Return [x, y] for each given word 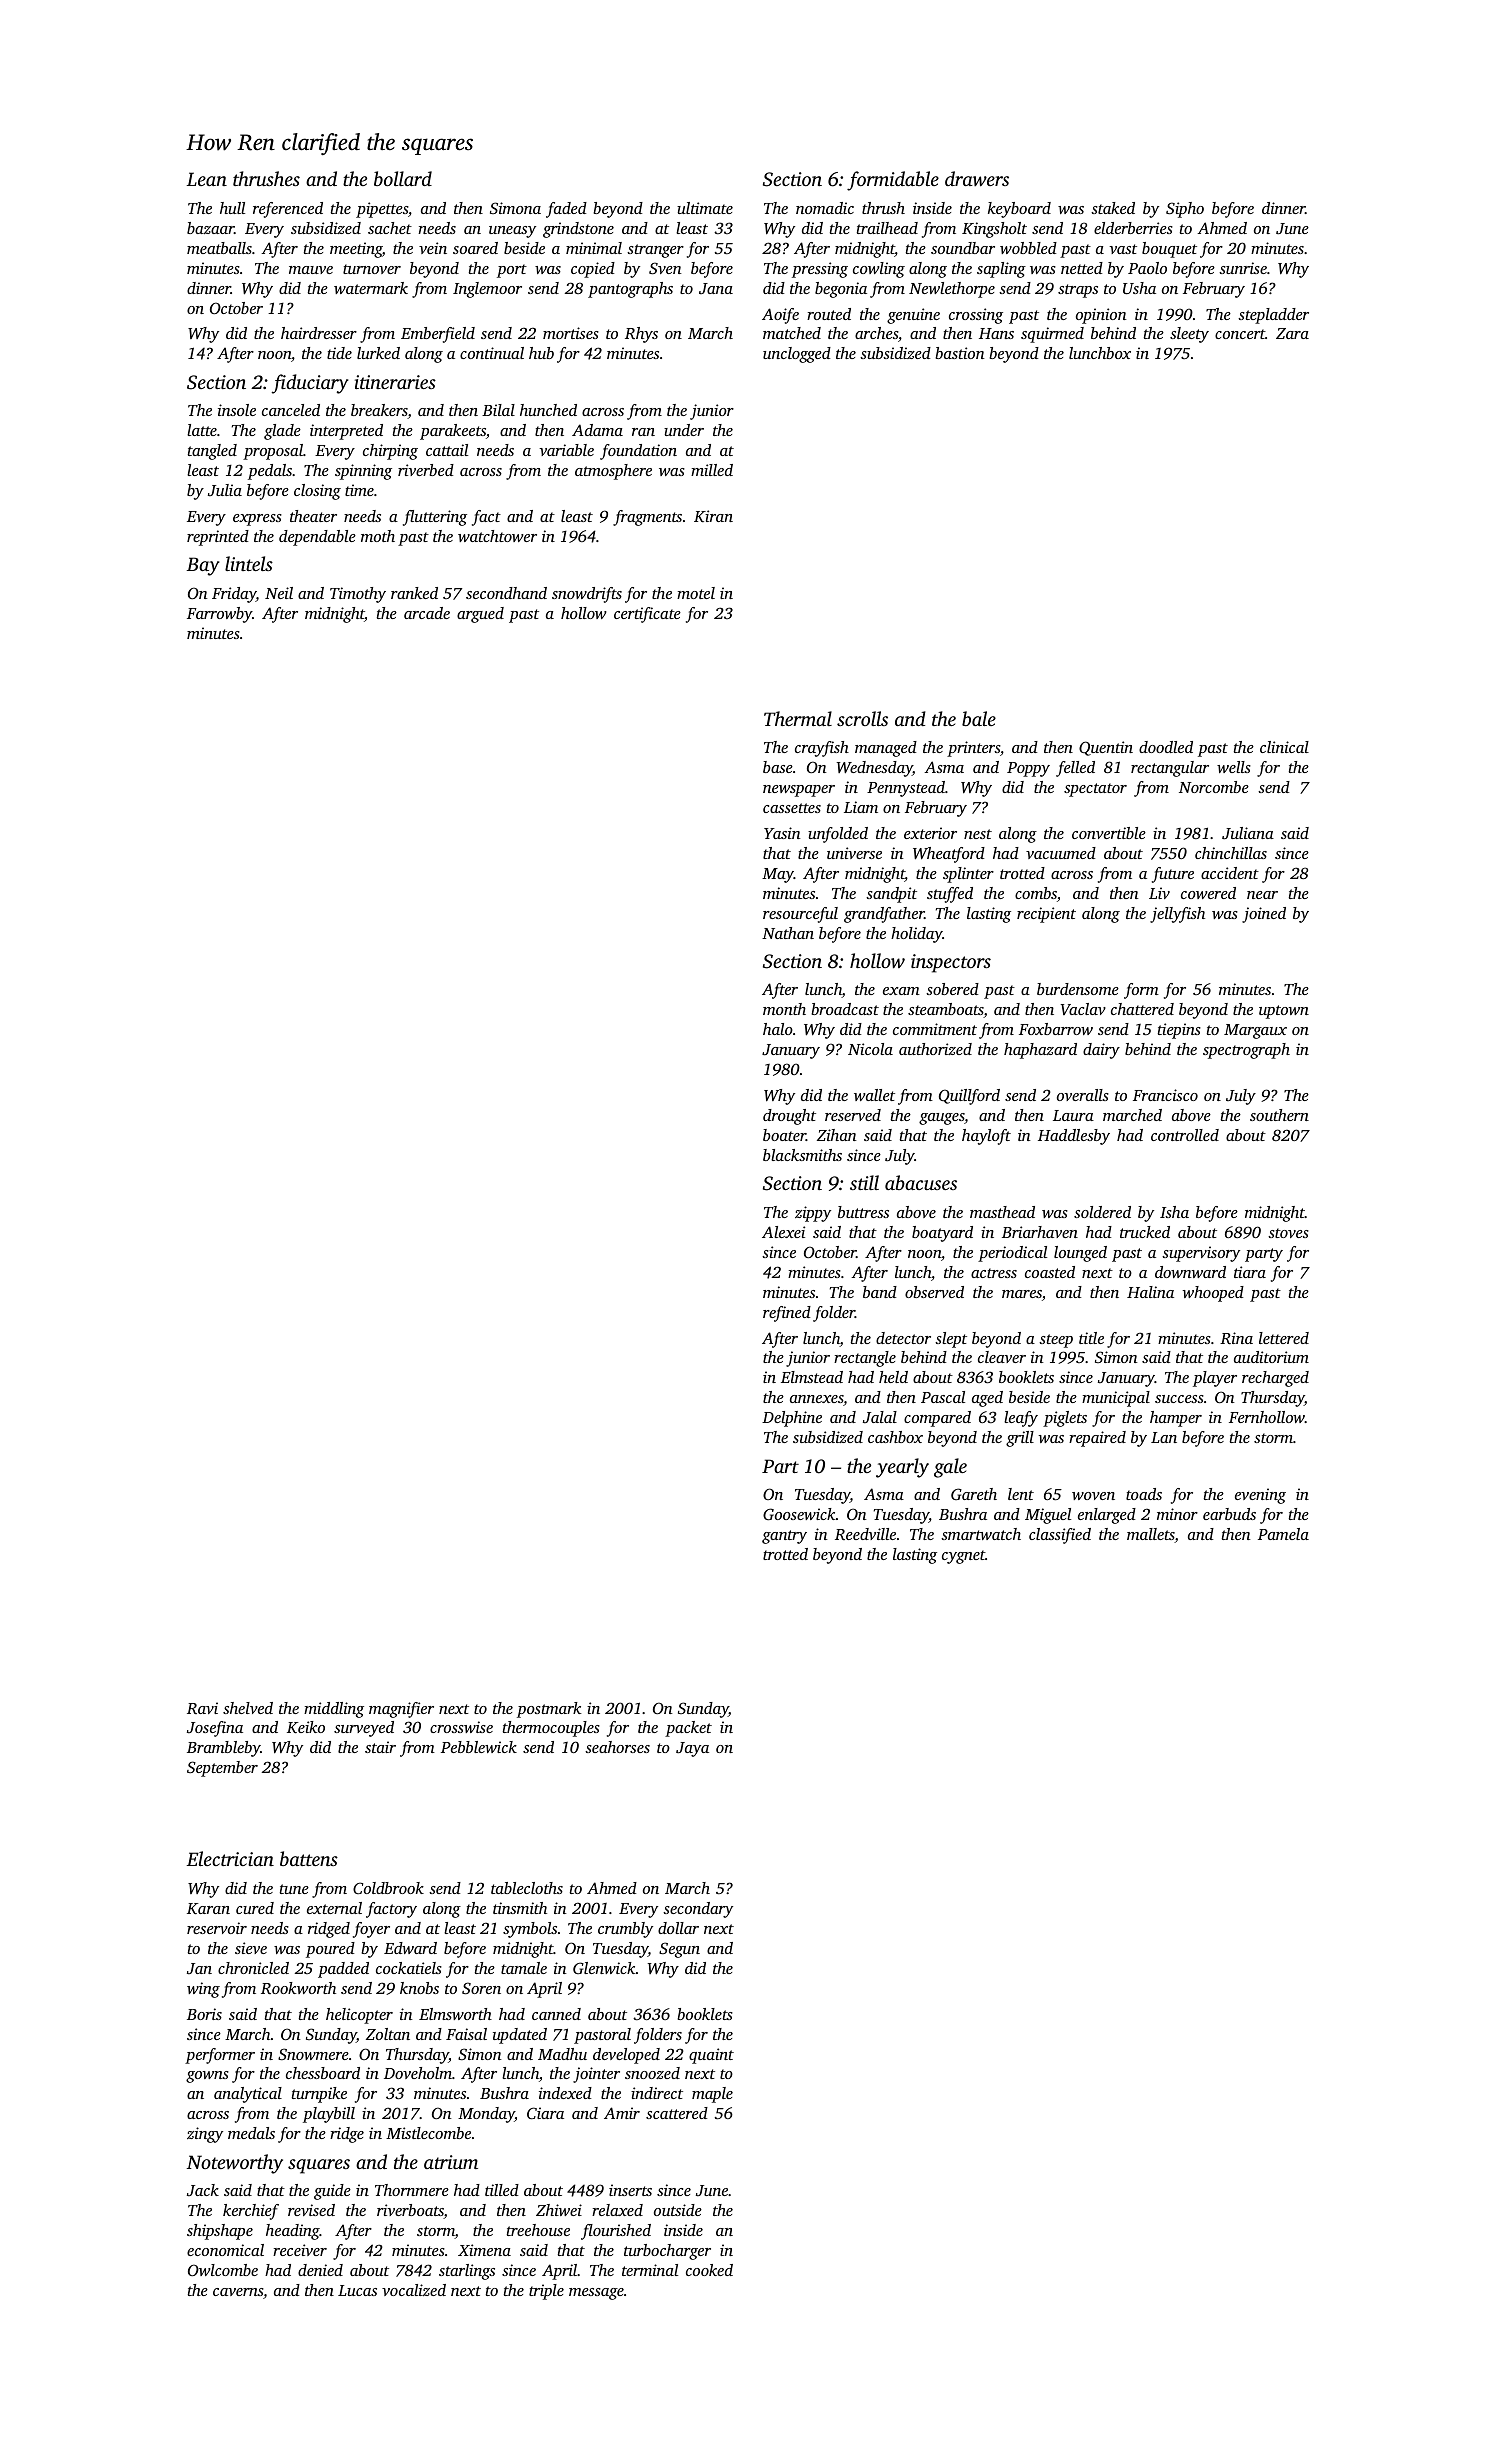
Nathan [788, 933]
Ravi [202, 1708]
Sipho [1185, 210]
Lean [207, 179]
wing [203, 1990]
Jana [716, 288]
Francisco [1165, 1095]
